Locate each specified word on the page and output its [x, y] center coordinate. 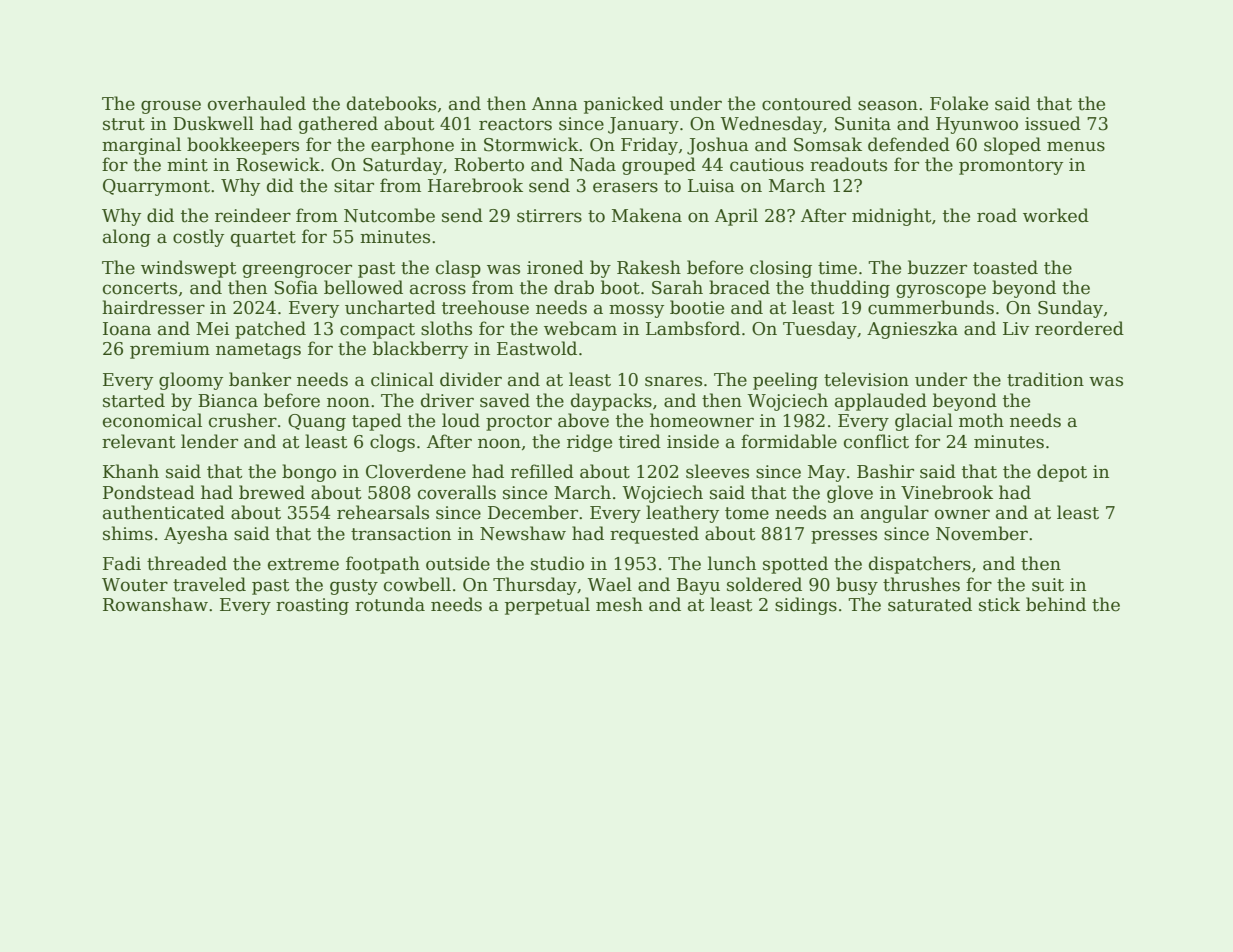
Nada [593, 164]
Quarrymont [156, 187]
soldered [764, 584]
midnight [891, 217]
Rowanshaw [155, 604]
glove [850, 494]
